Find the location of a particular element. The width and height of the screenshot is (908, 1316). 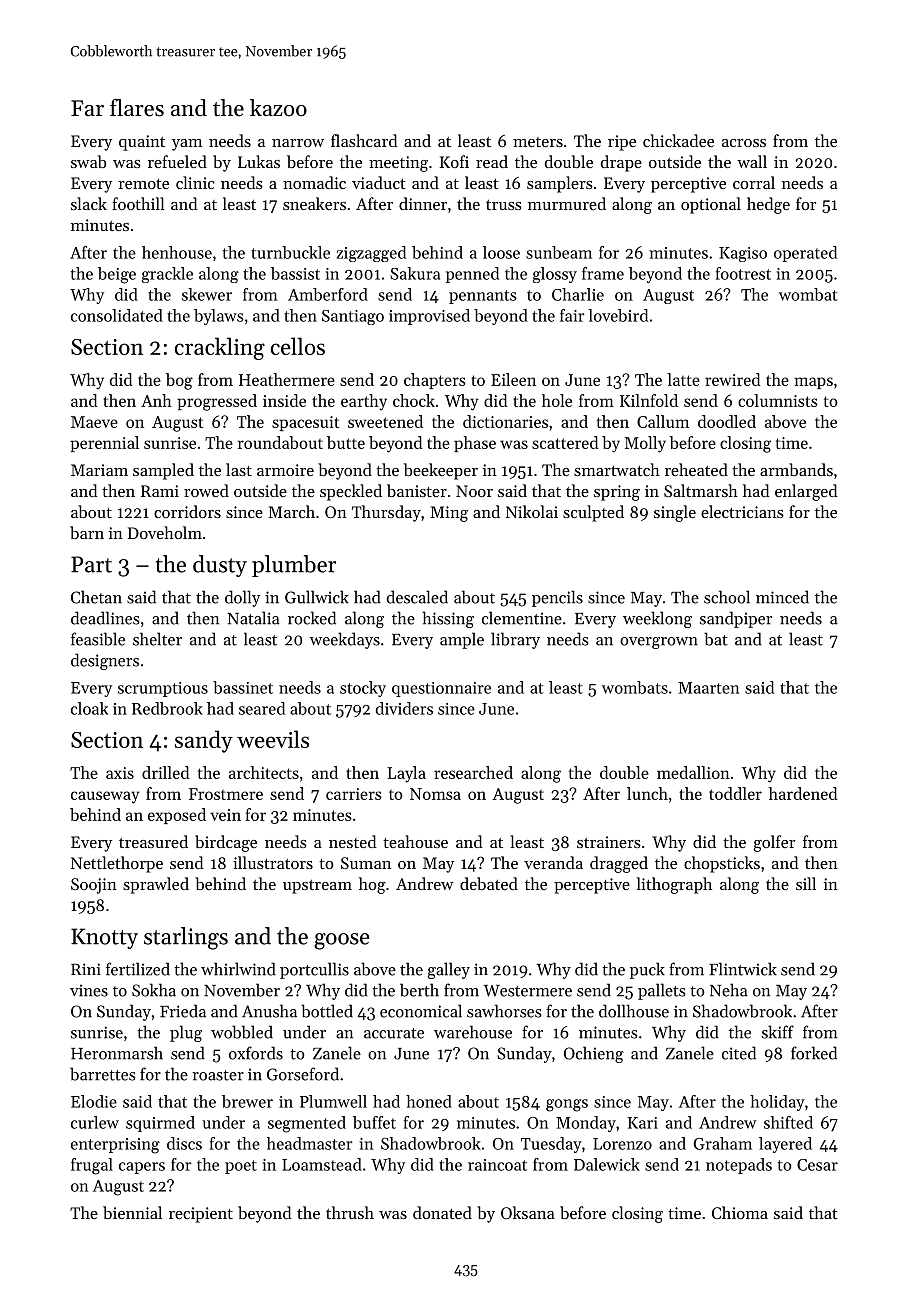

Maarten is located at coordinates (709, 688).
